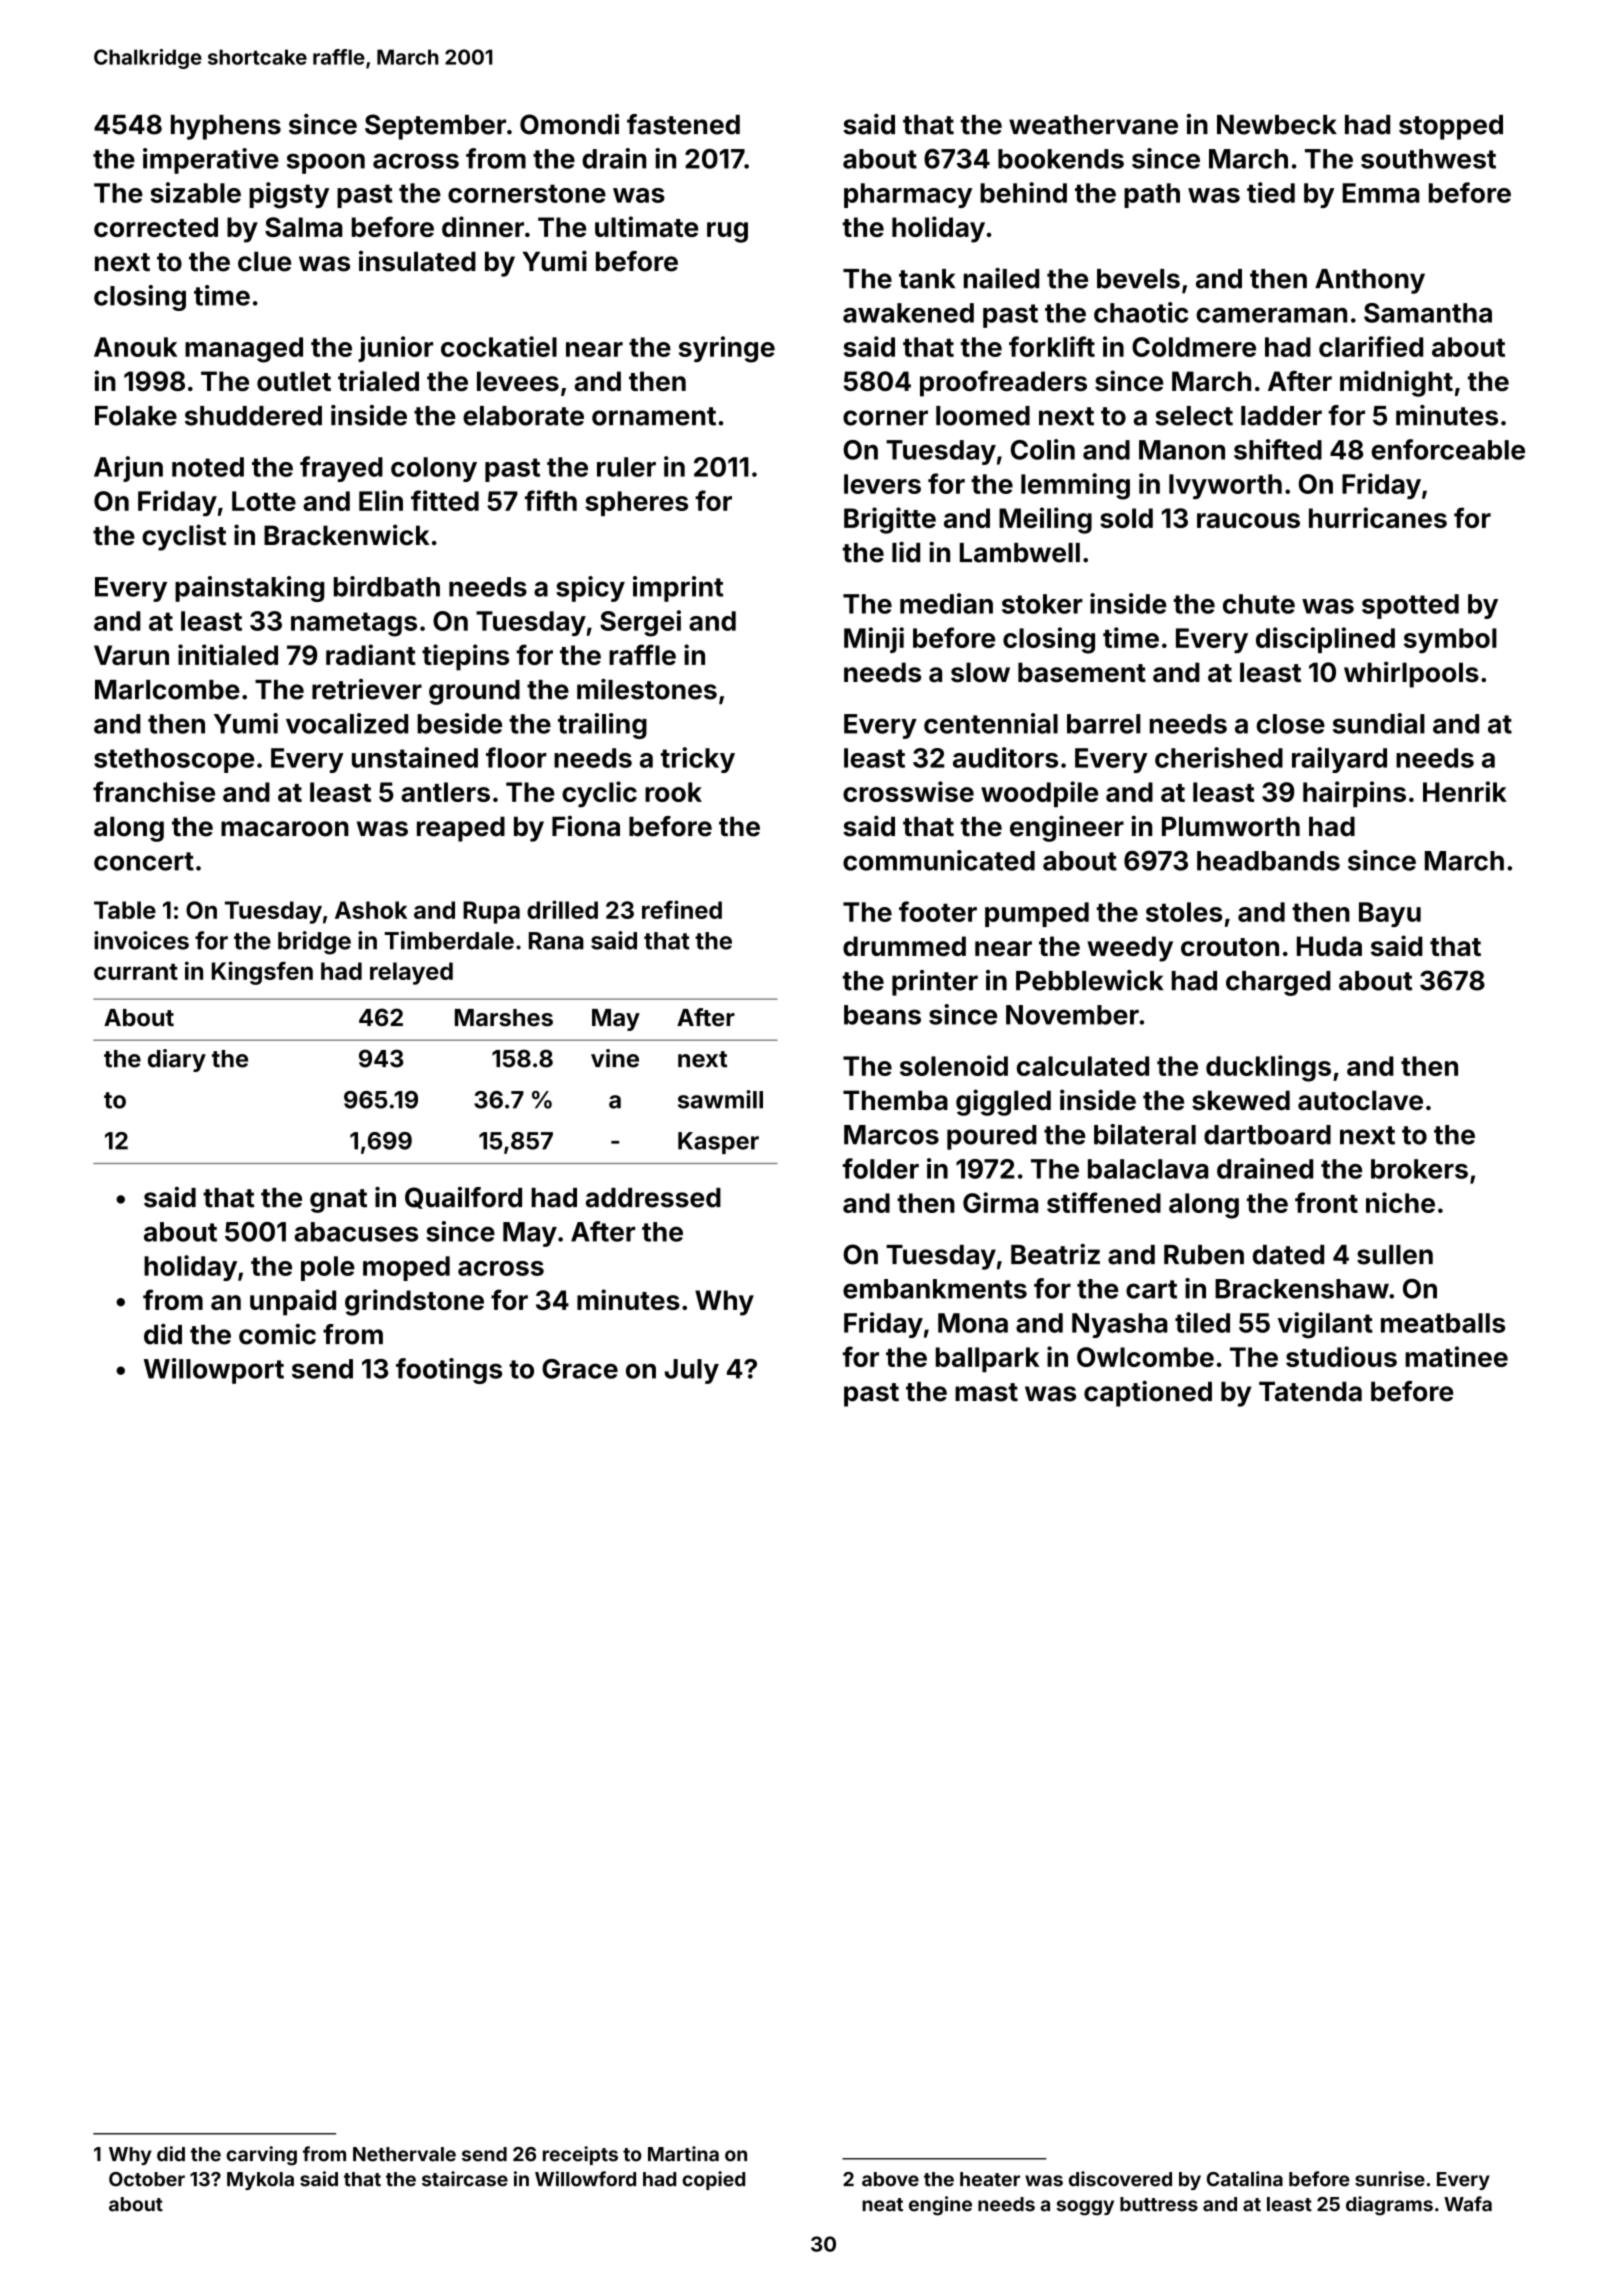 This screenshot has width=1620, height=2292. What do you see at coordinates (1023, 192) in the screenshot?
I see `behind` at bounding box center [1023, 192].
